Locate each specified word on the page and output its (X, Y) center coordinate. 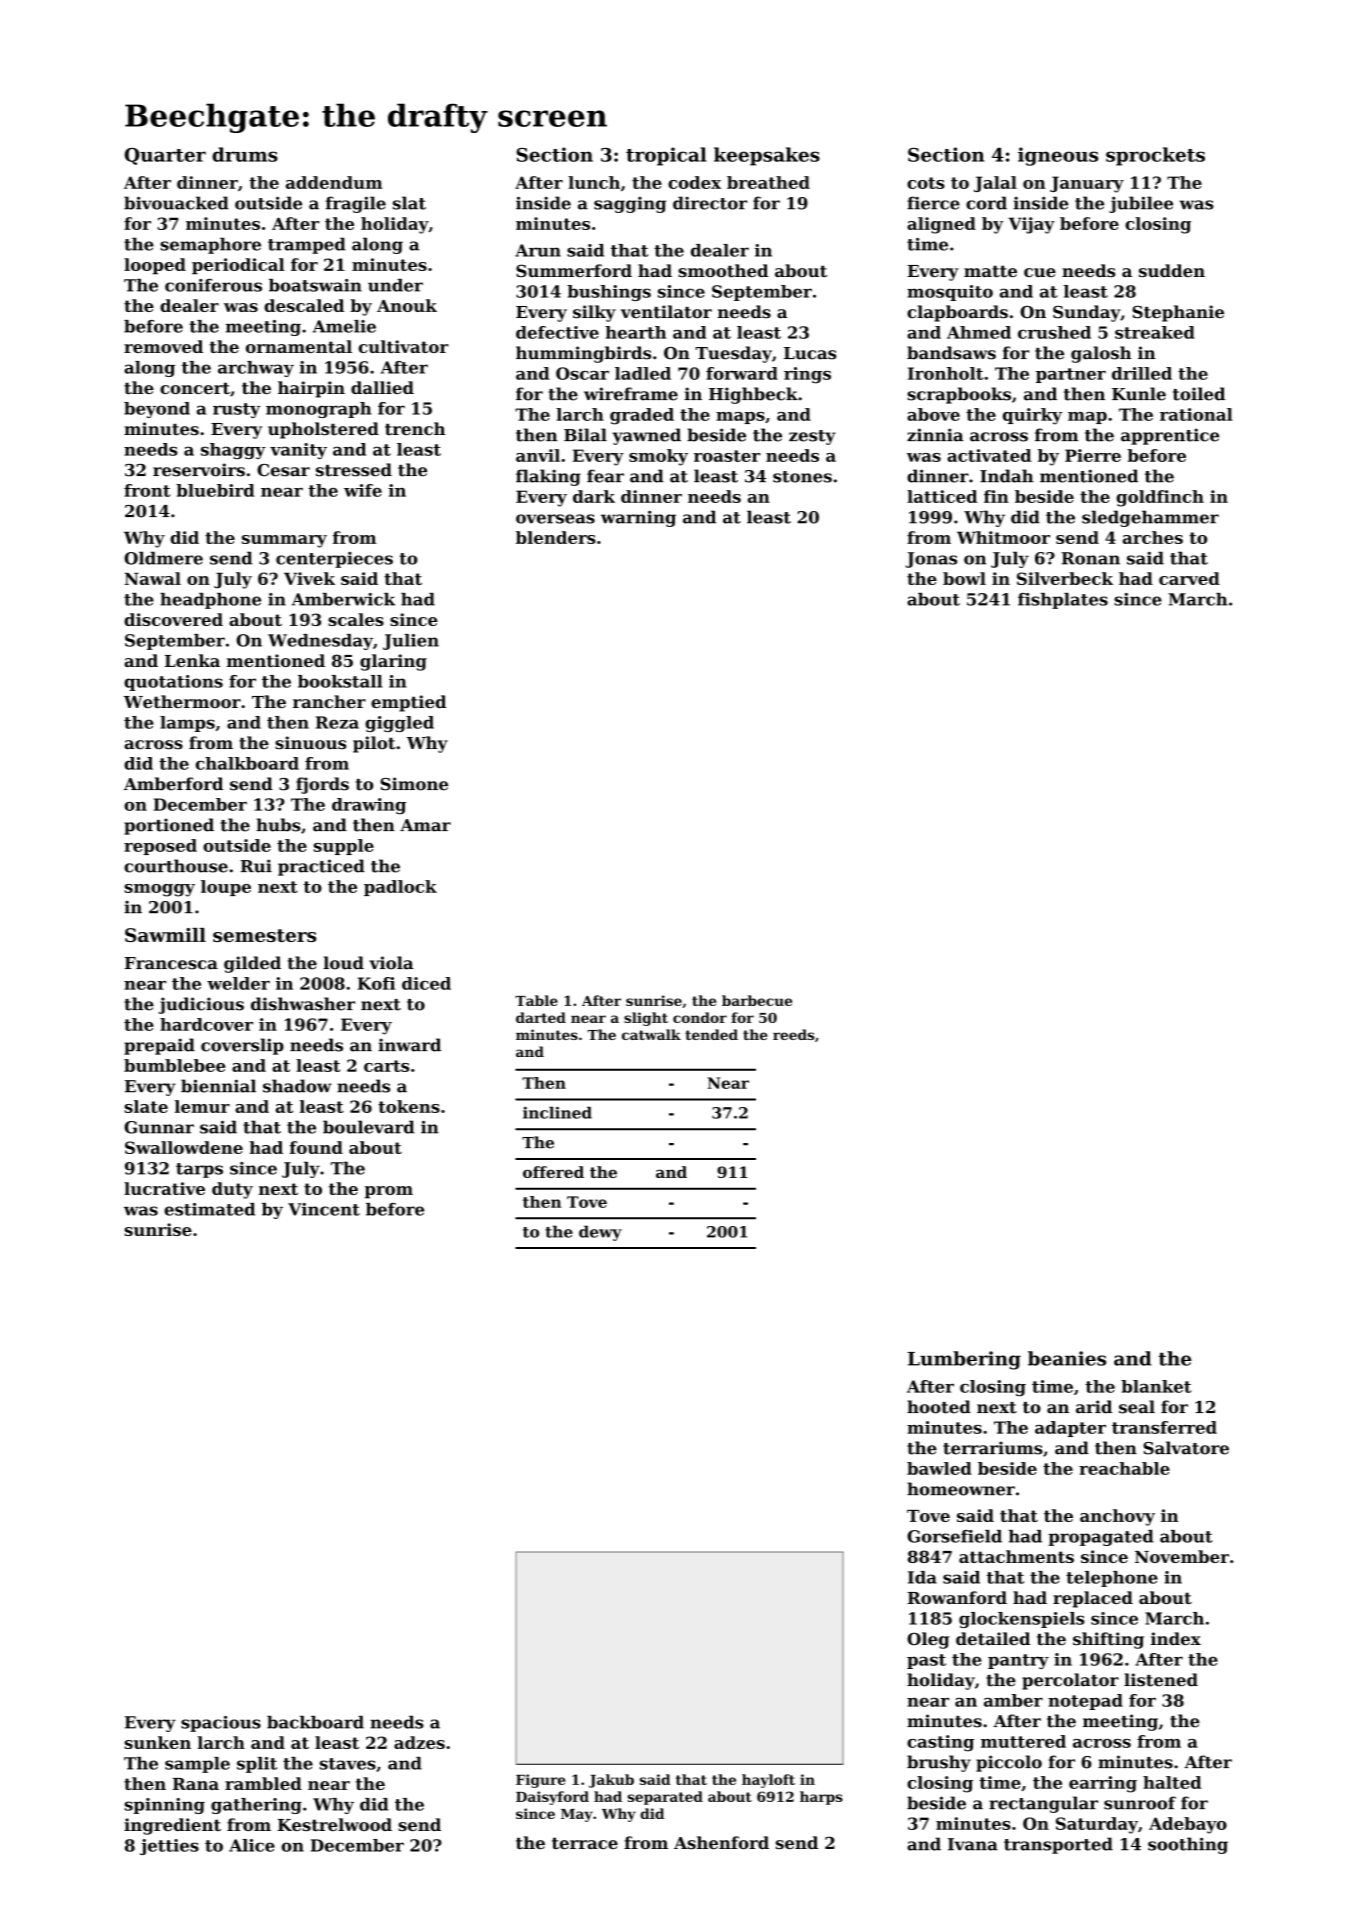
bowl (964, 578)
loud (343, 963)
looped (155, 266)
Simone (414, 784)
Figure (541, 1781)
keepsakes (767, 156)
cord (986, 203)
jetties (169, 1847)
